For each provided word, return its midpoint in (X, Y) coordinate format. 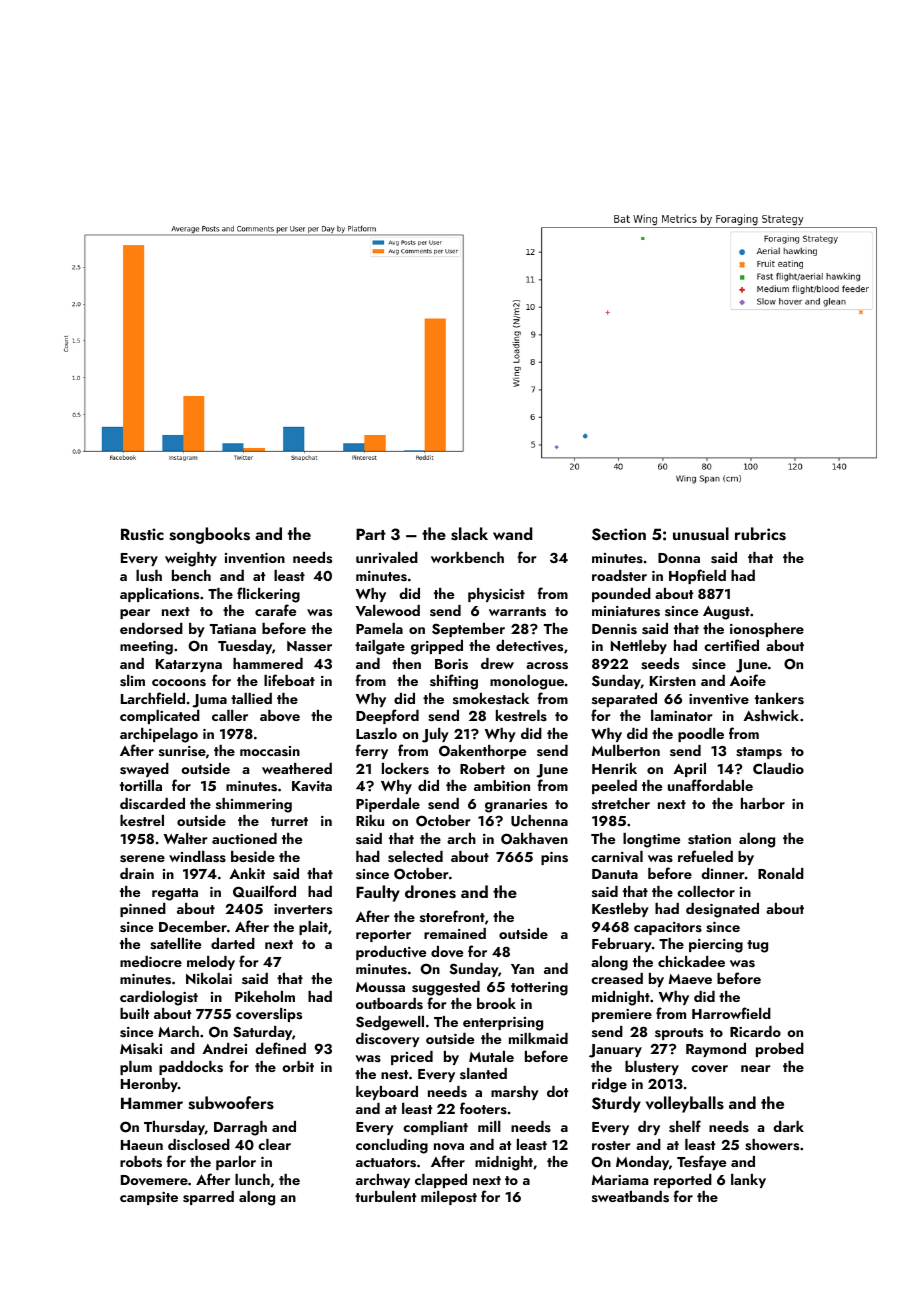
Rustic (142, 534)
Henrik (614, 768)
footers (483, 1108)
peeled (614, 787)
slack (469, 534)
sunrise (182, 751)
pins (554, 858)
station (709, 839)
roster (611, 1145)
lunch (252, 1179)
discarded (152, 803)
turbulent (385, 1196)
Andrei (224, 1048)
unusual (701, 534)
